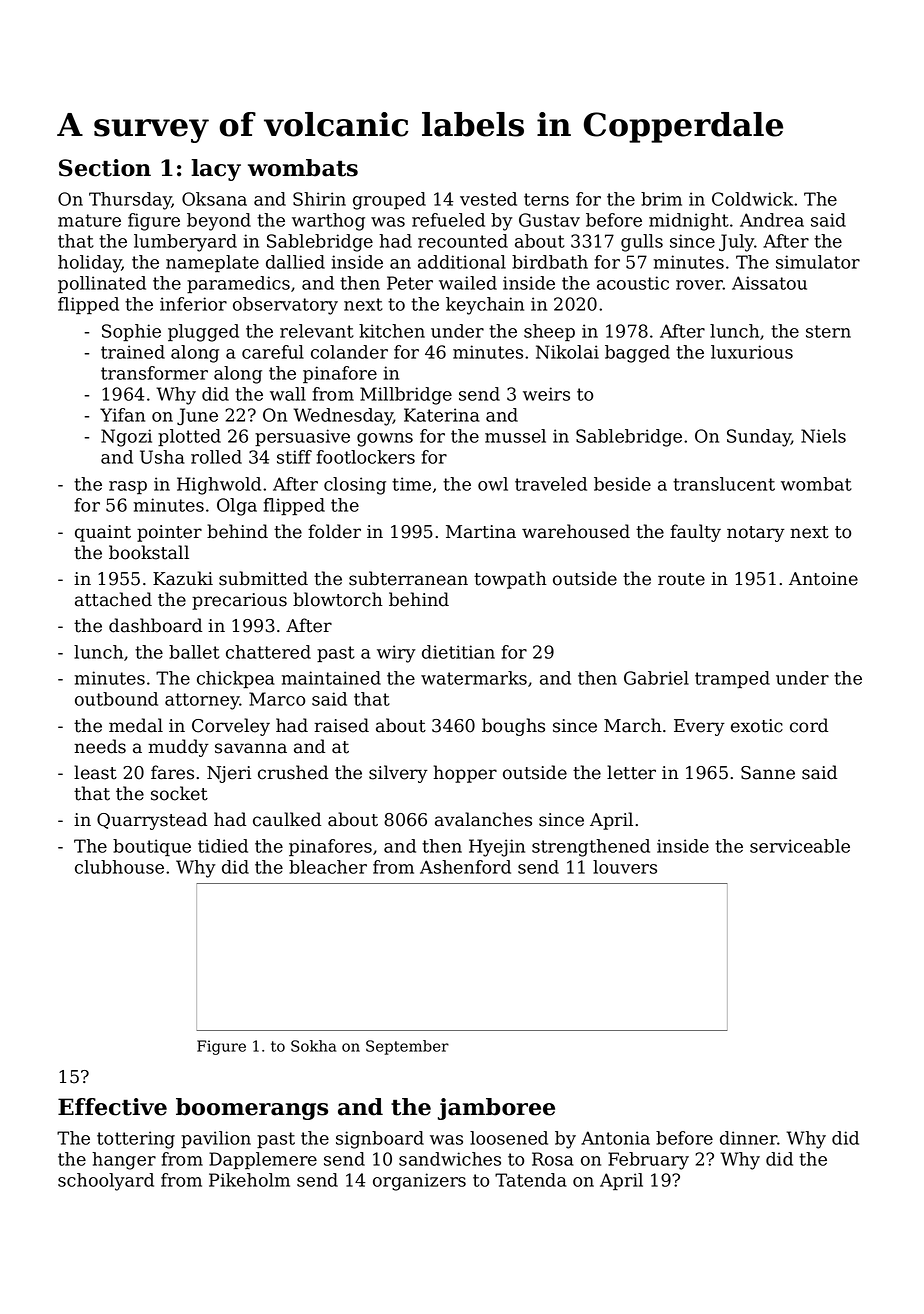 The image size is (924, 1314). What do you see at coordinates (216, 457) in the screenshot?
I see `rolled` at bounding box center [216, 457].
